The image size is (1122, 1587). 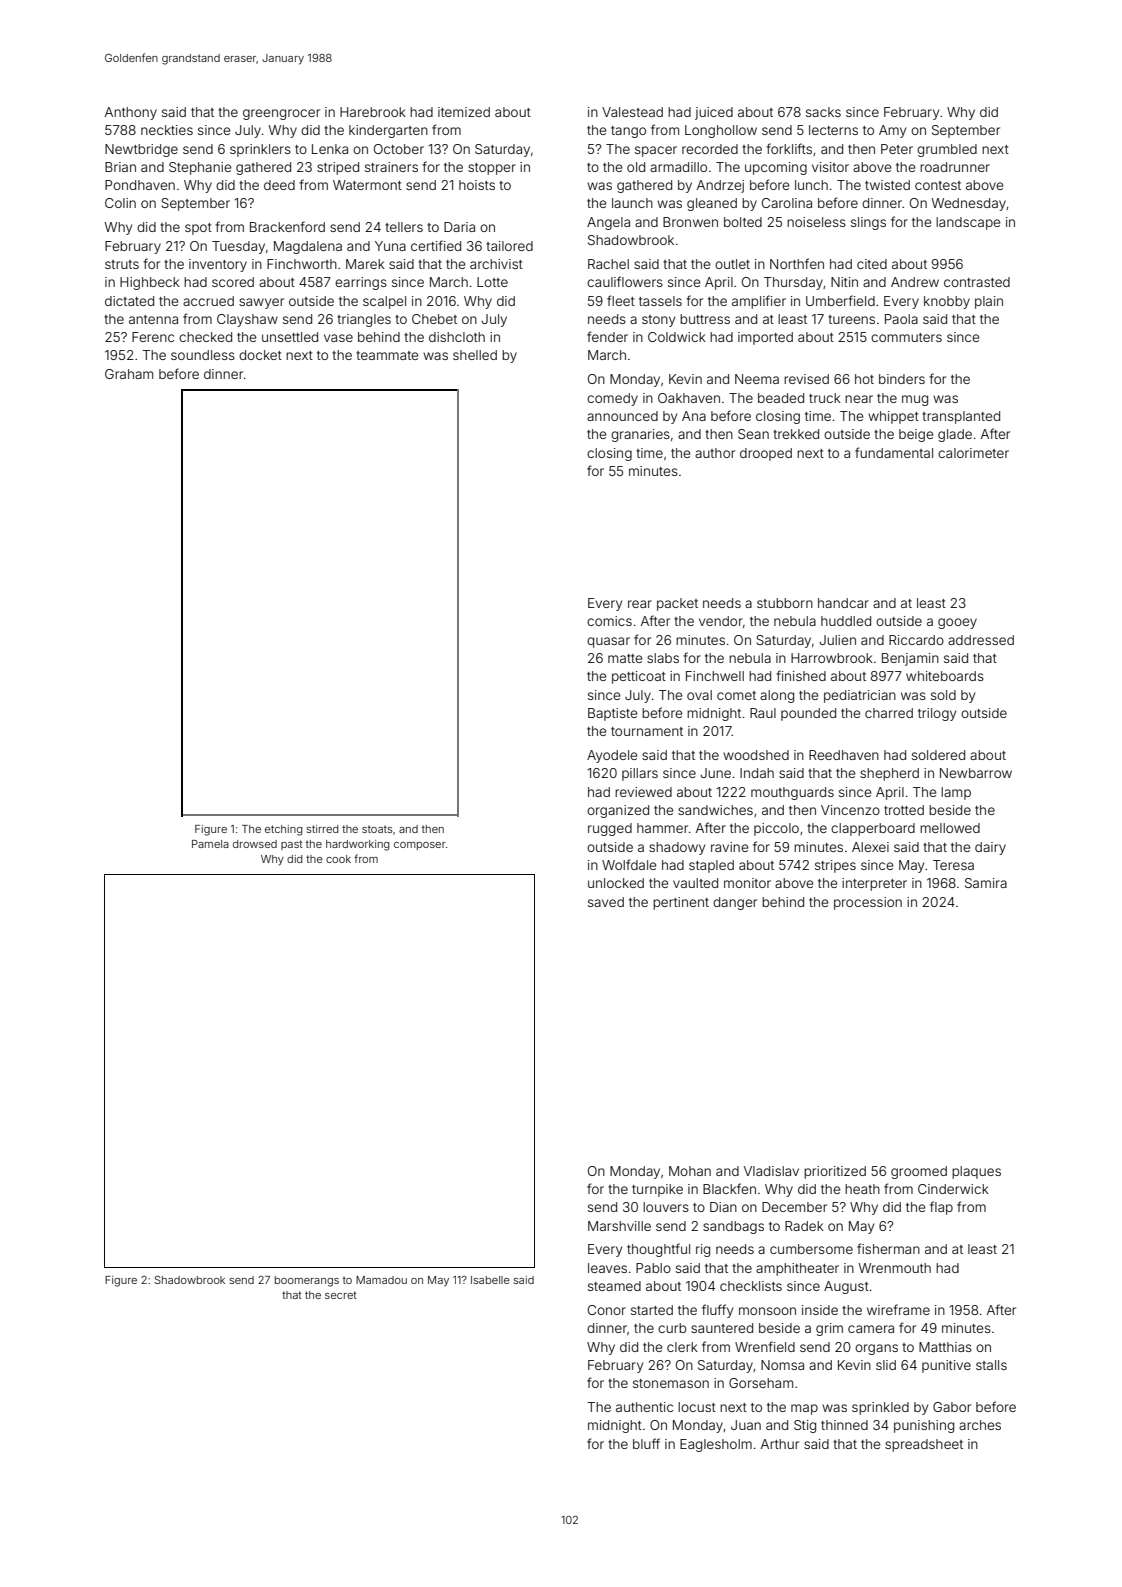 I want to click on Samira, so click(x=986, y=883).
